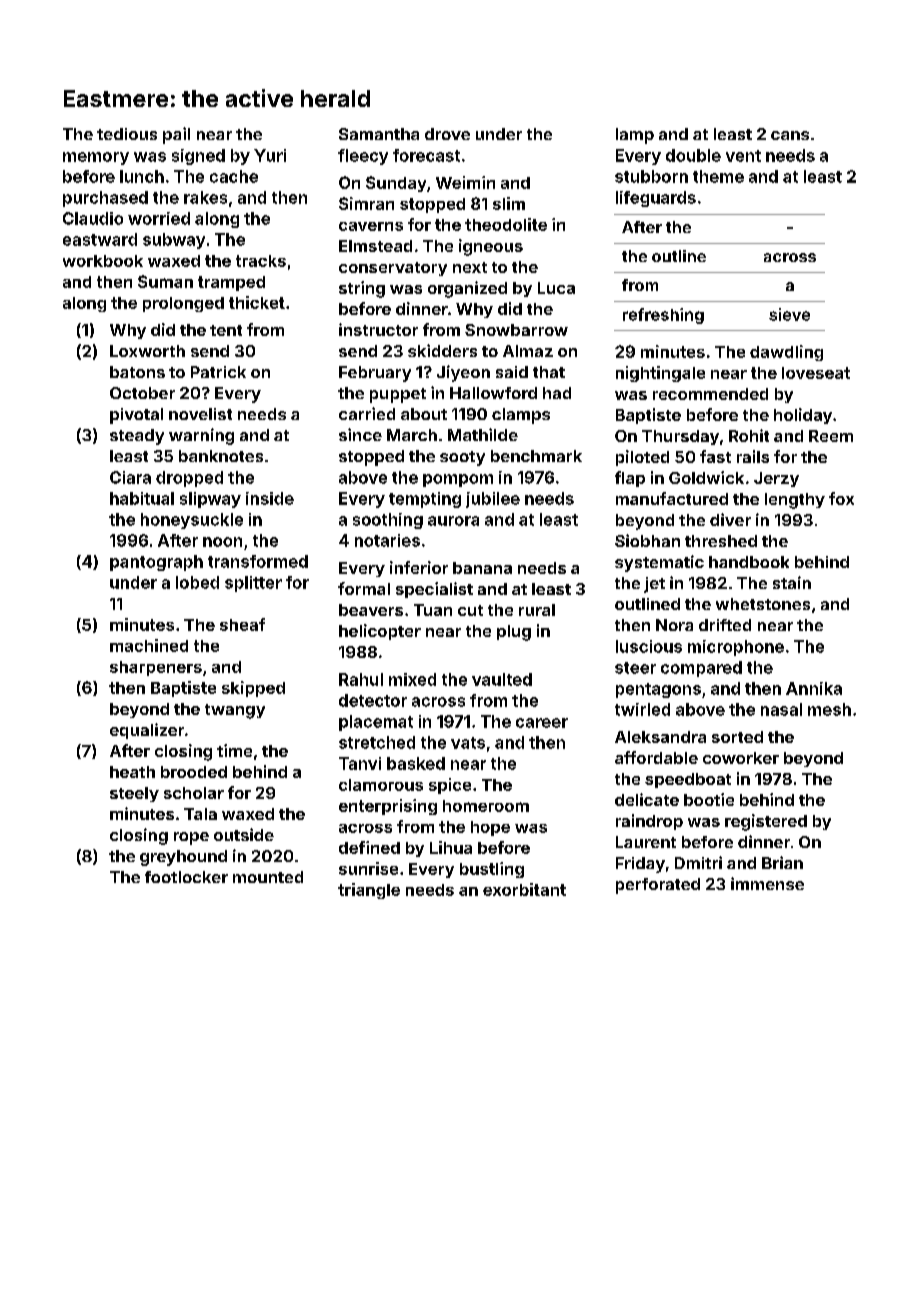 The image size is (924, 1308). What do you see at coordinates (663, 316) in the document?
I see `refreshing` at bounding box center [663, 316].
